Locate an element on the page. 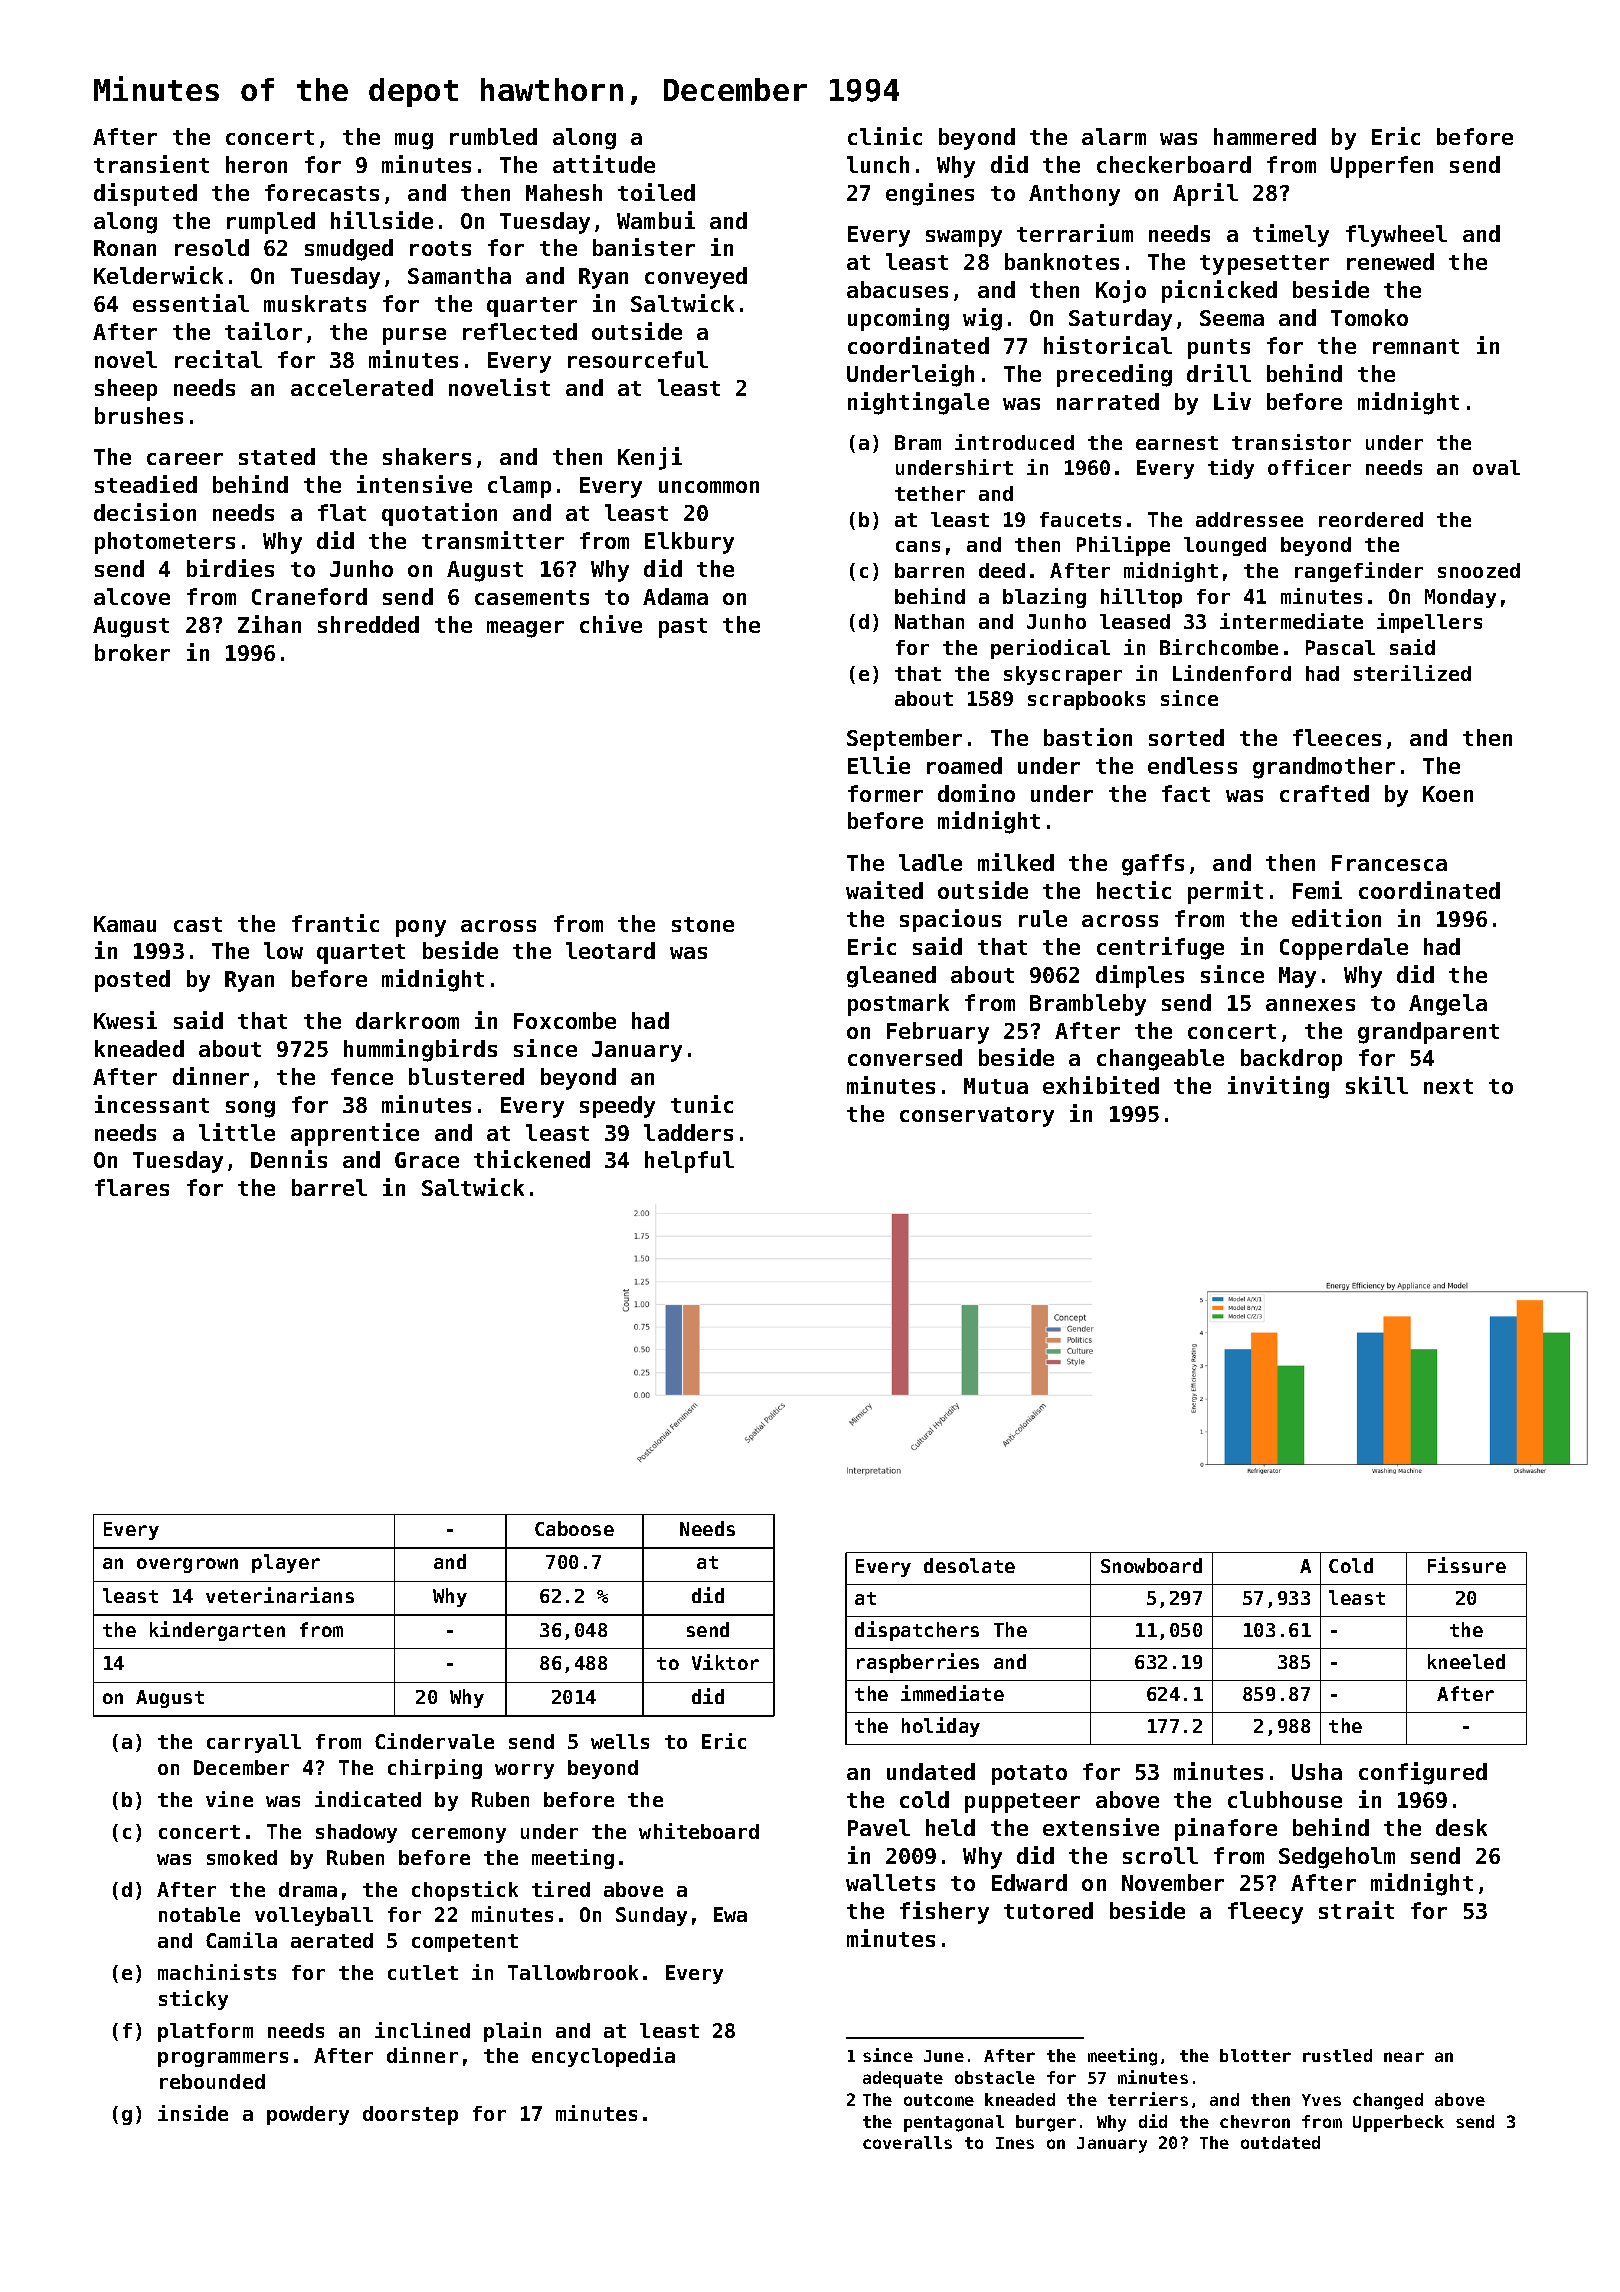 The height and width of the document is (2292, 1620). helpful is located at coordinates (689, 1162).
